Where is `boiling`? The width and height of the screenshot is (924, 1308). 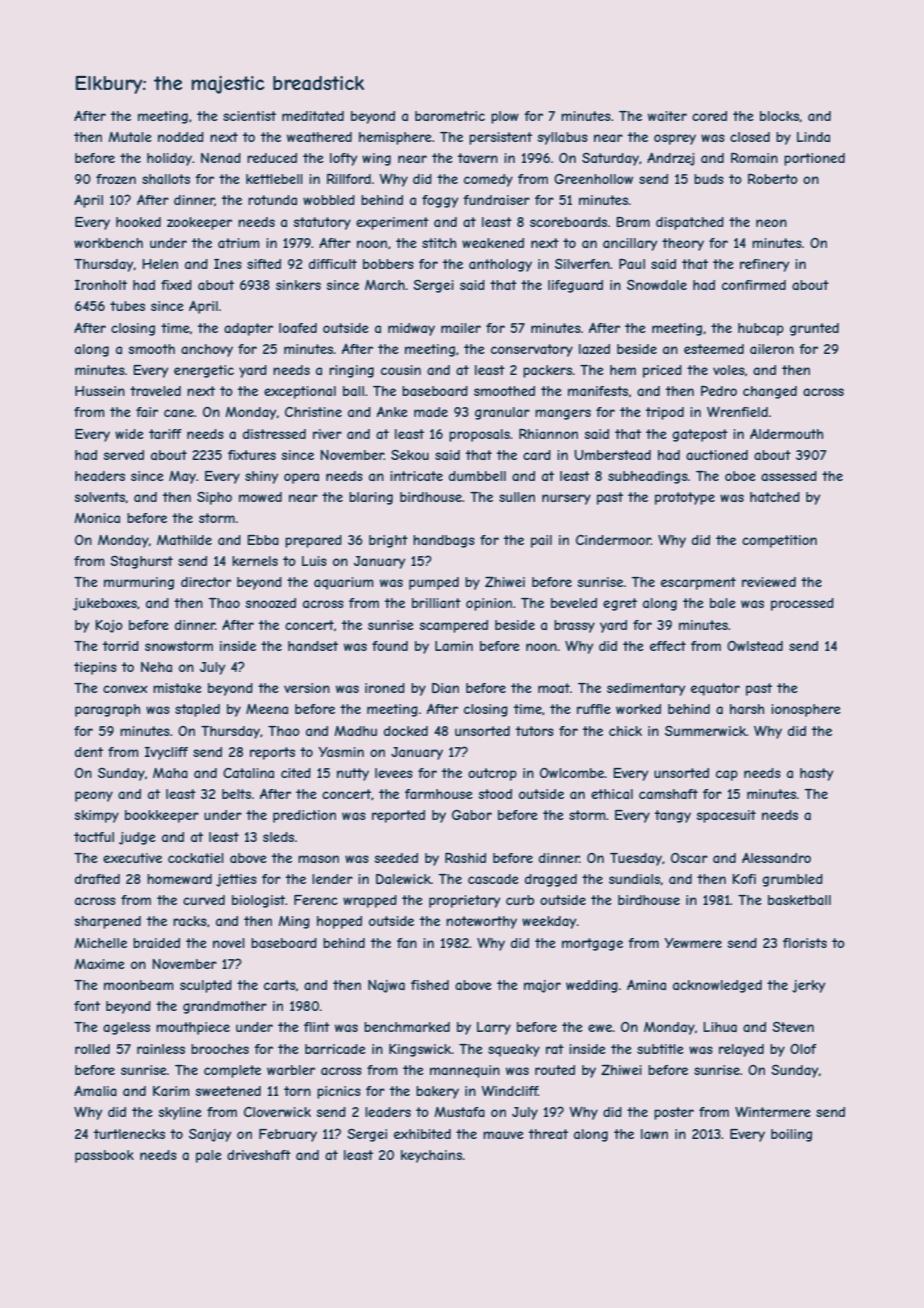 boiling is located at coordinates (791, 1135).
